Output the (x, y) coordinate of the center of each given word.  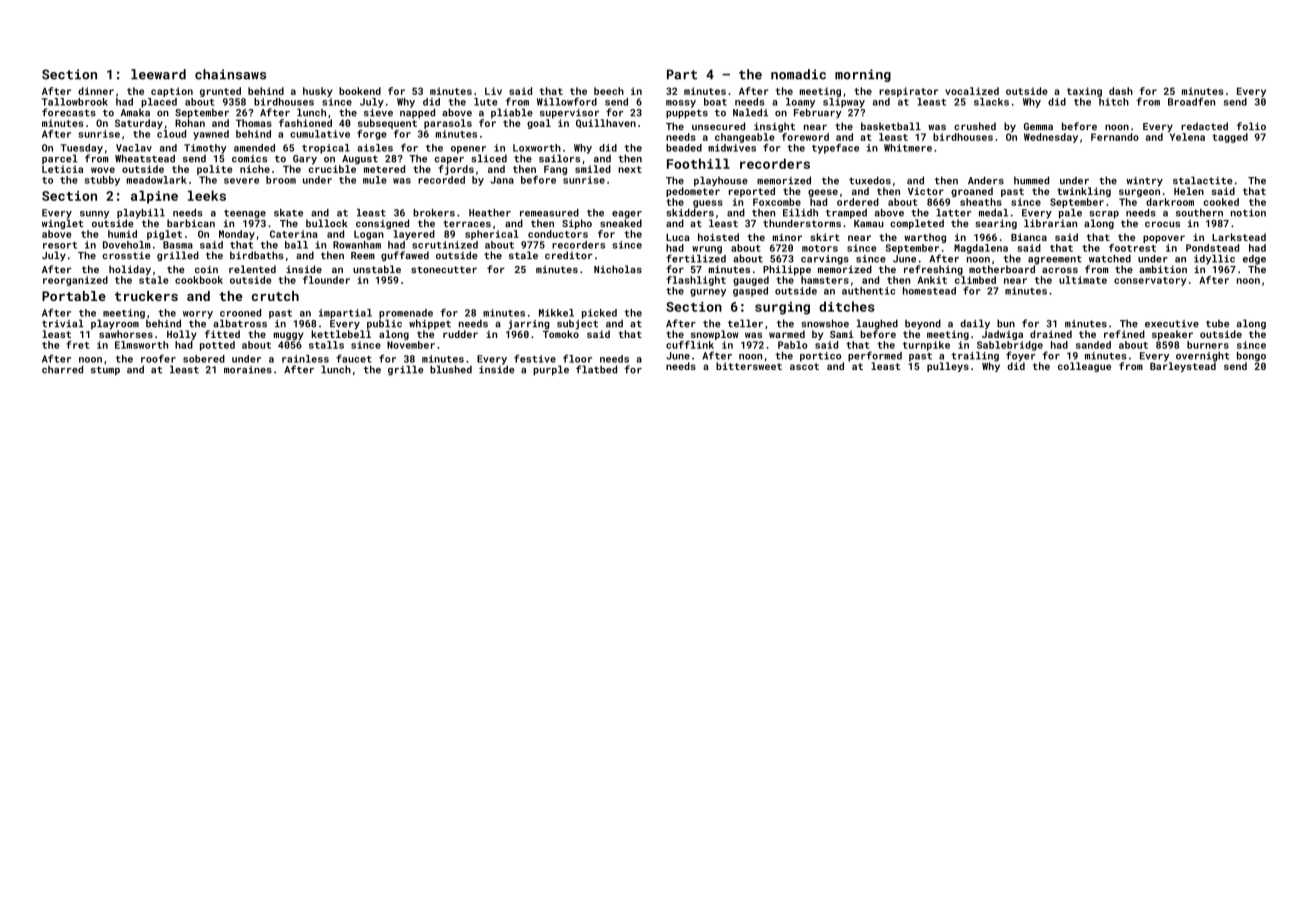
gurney (708, 293)
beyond (923, 324)
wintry (1144, 182)
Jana (502, 180)
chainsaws (230, 74)
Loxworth (537, 148)
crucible (332, 169)
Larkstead (1239, 237)
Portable (74, 296)
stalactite (1203, 180)
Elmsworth (141, 345)
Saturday (139, 124)
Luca (678, 237)
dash (1121, 91)
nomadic (798, 74)
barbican (191, 223)
